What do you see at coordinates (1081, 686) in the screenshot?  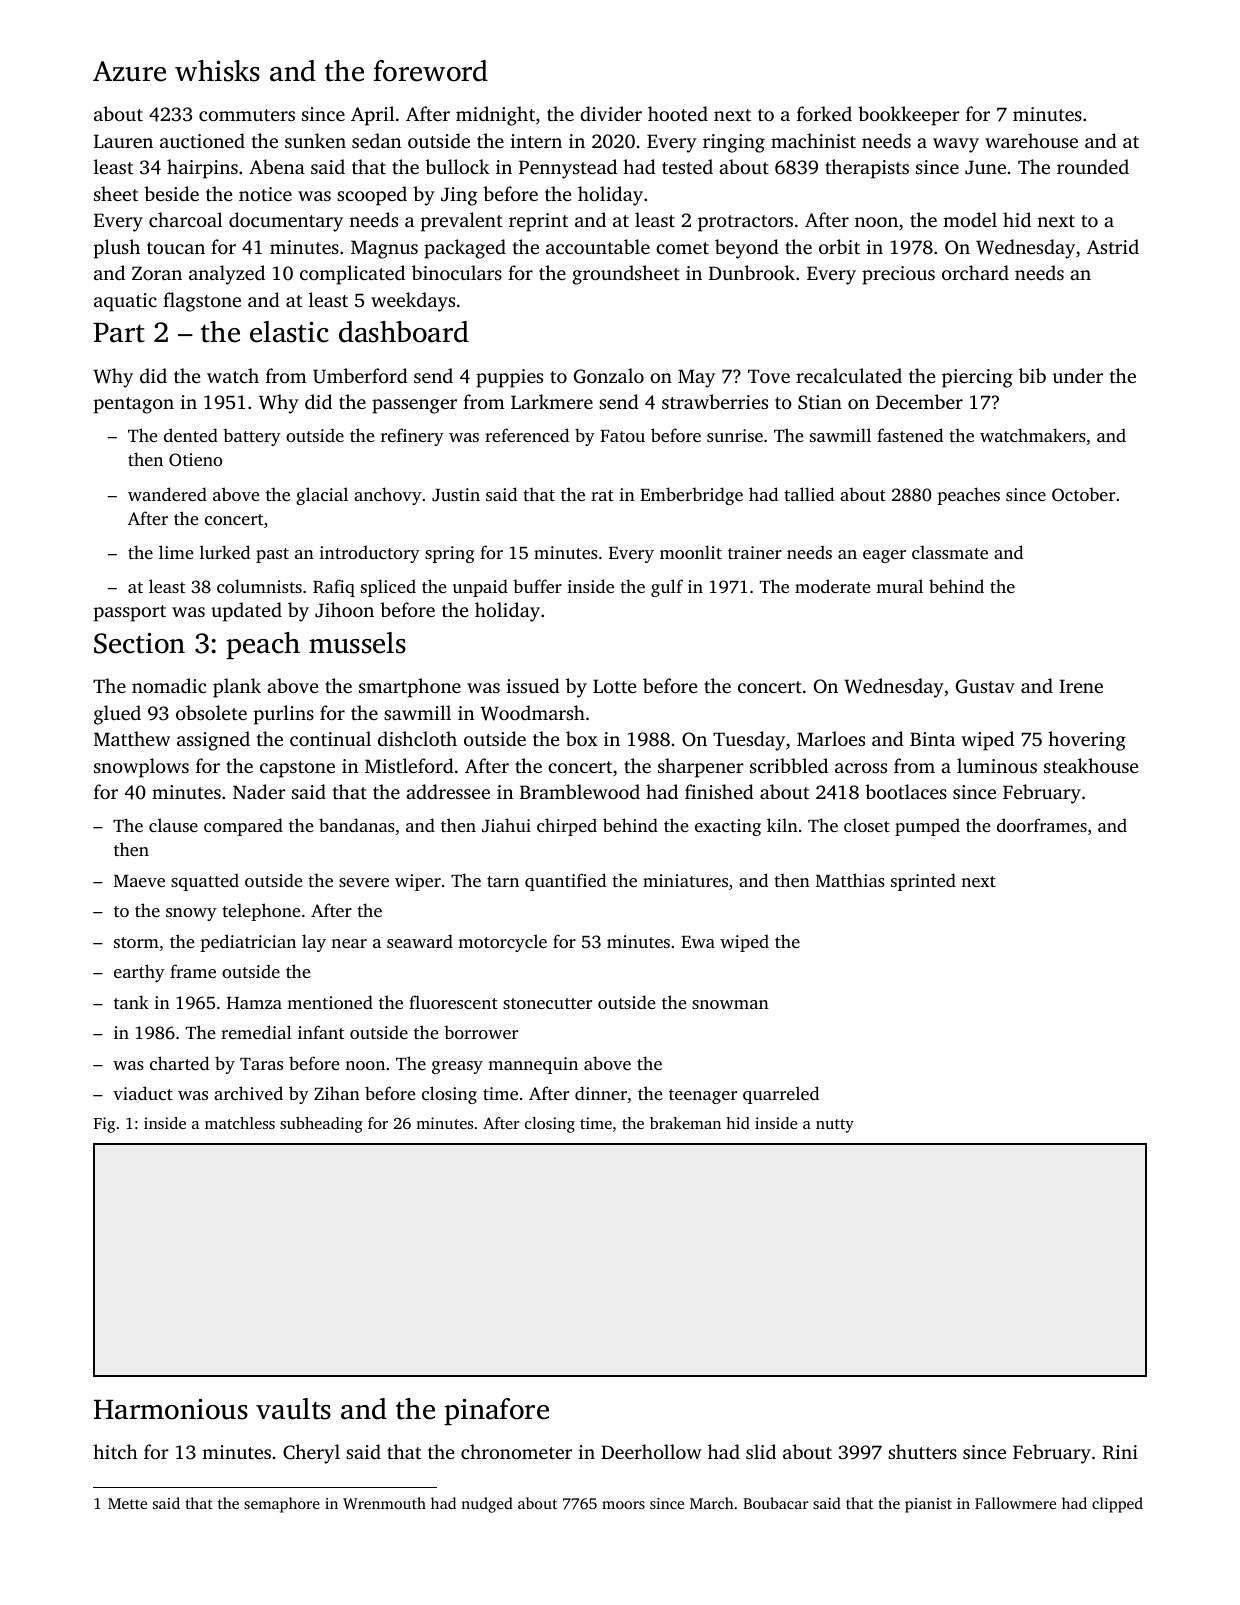 I see `Irene` at bounding box center [1081, 686].
